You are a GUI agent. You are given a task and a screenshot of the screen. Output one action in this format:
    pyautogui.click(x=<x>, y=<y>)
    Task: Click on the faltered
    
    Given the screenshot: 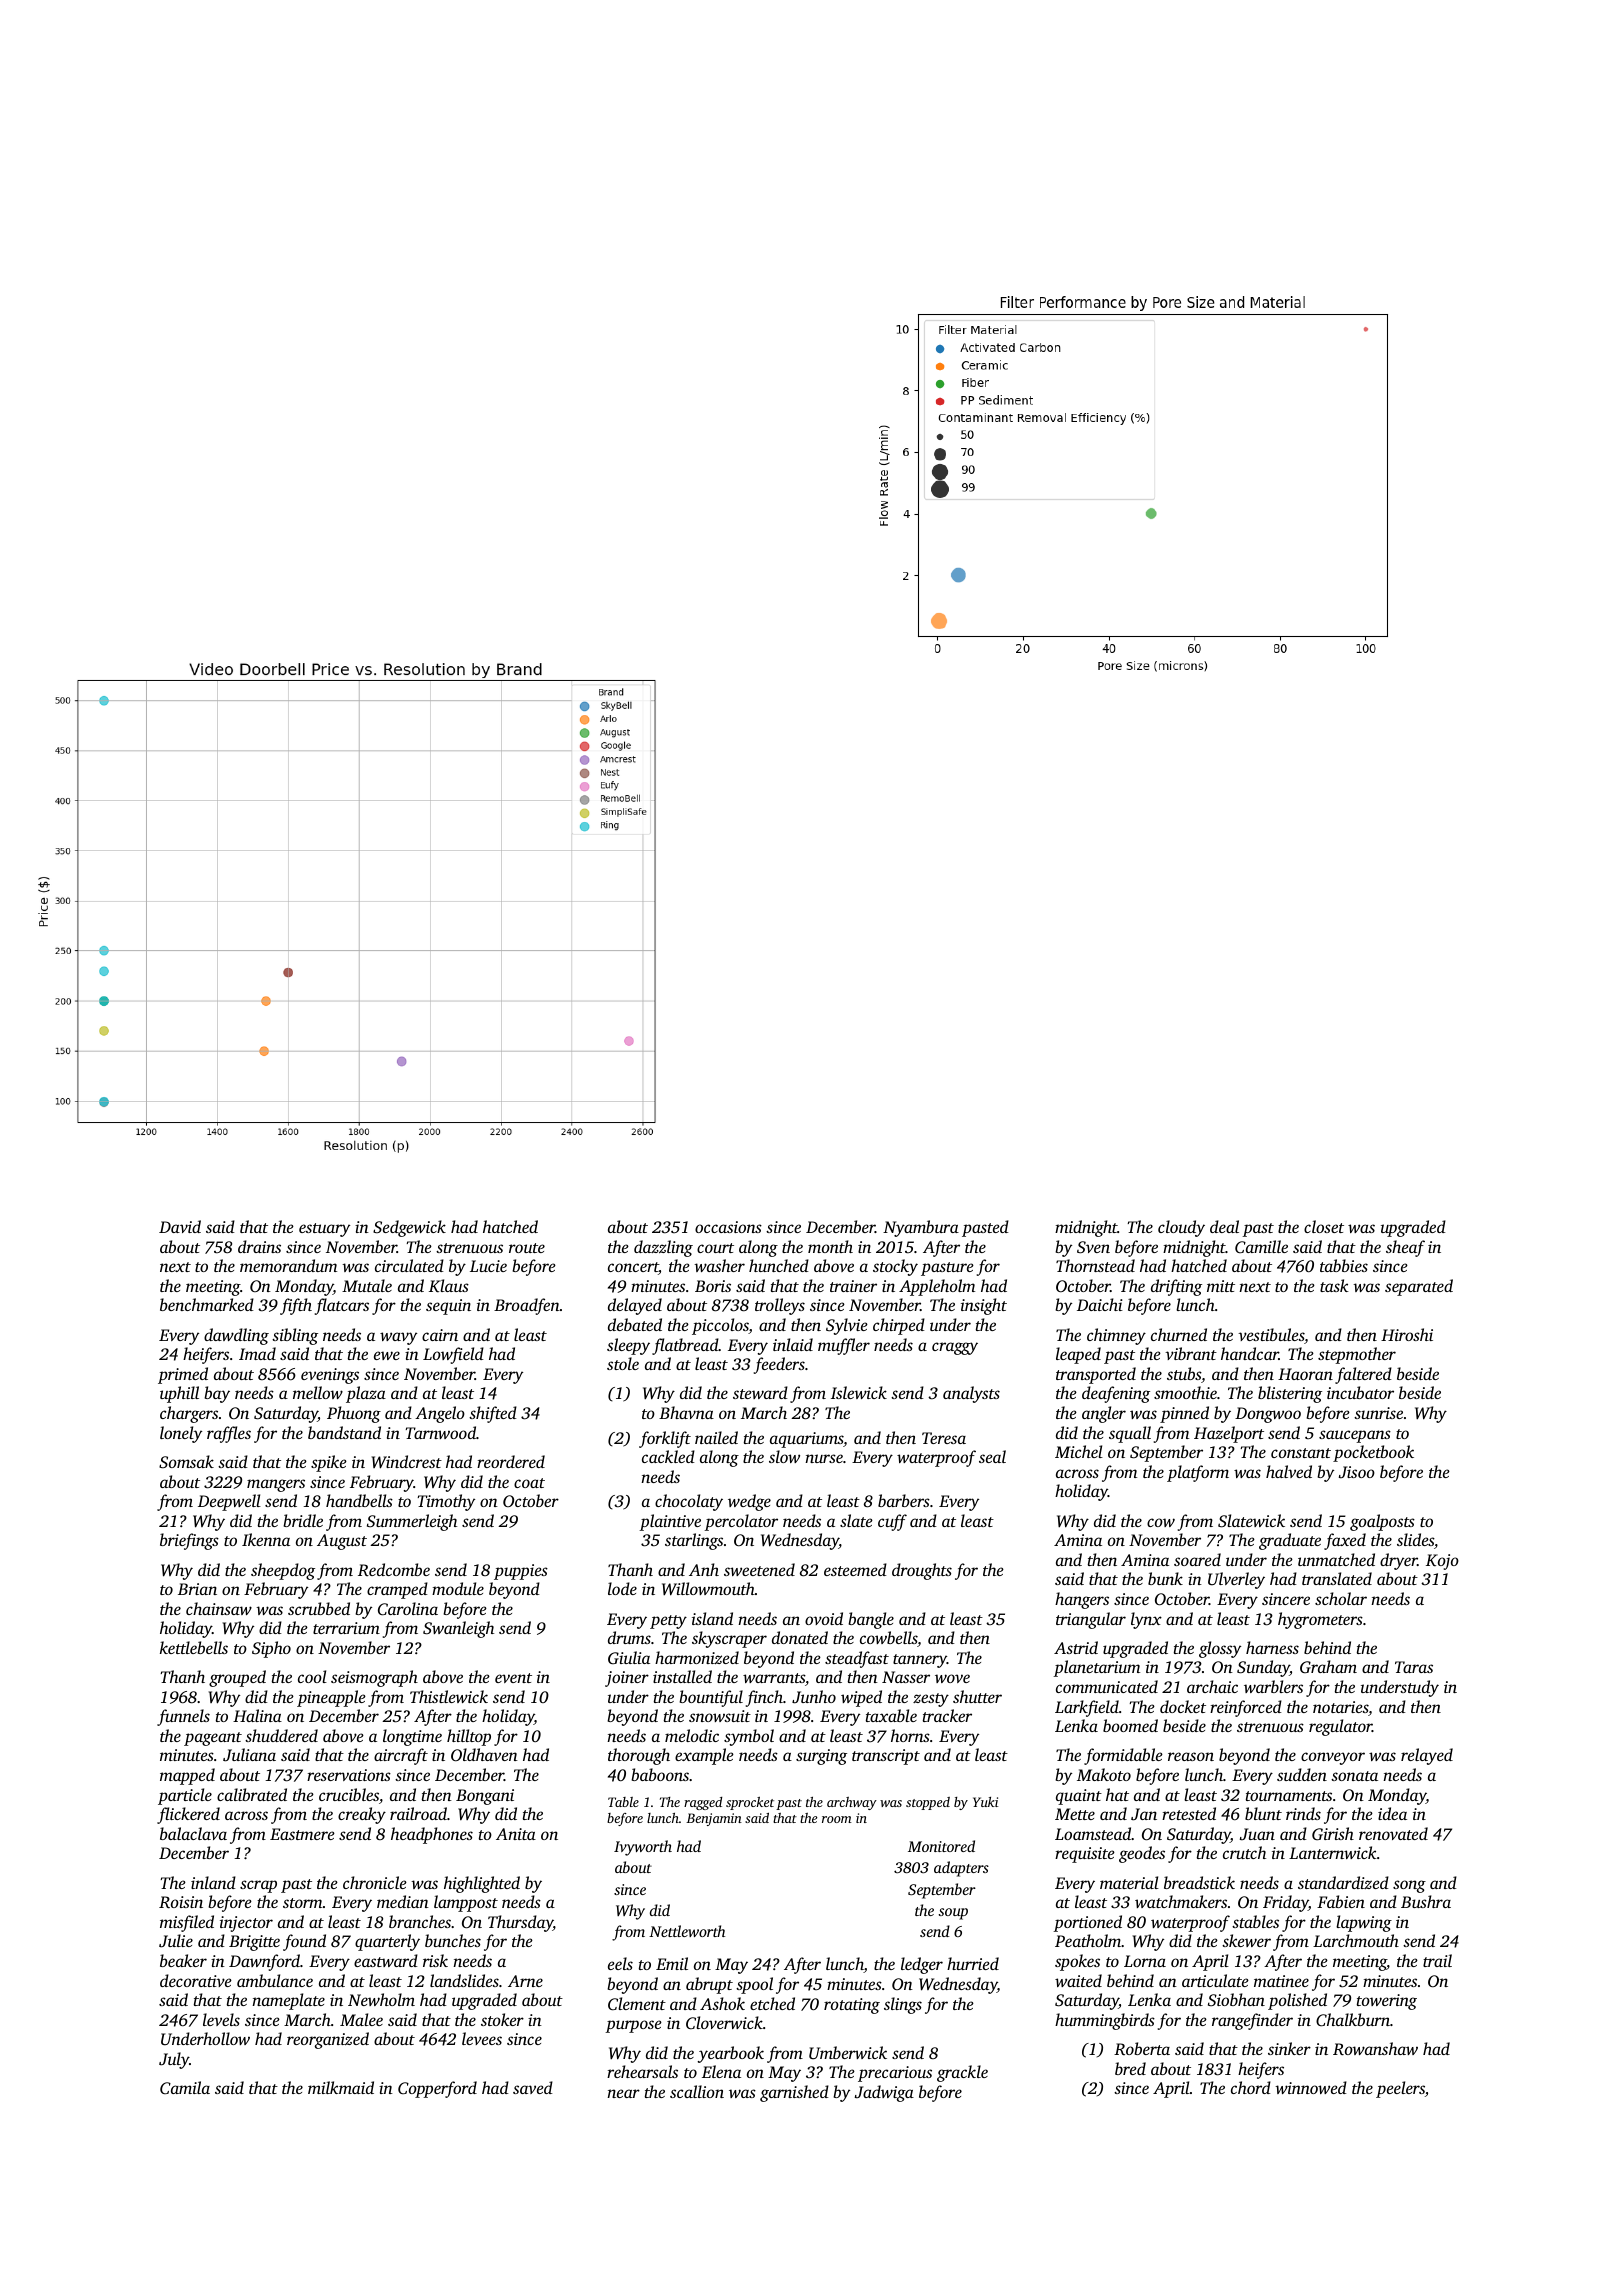 What is the action you would take?
    pyautogui.click(x=1363, y=1375)
